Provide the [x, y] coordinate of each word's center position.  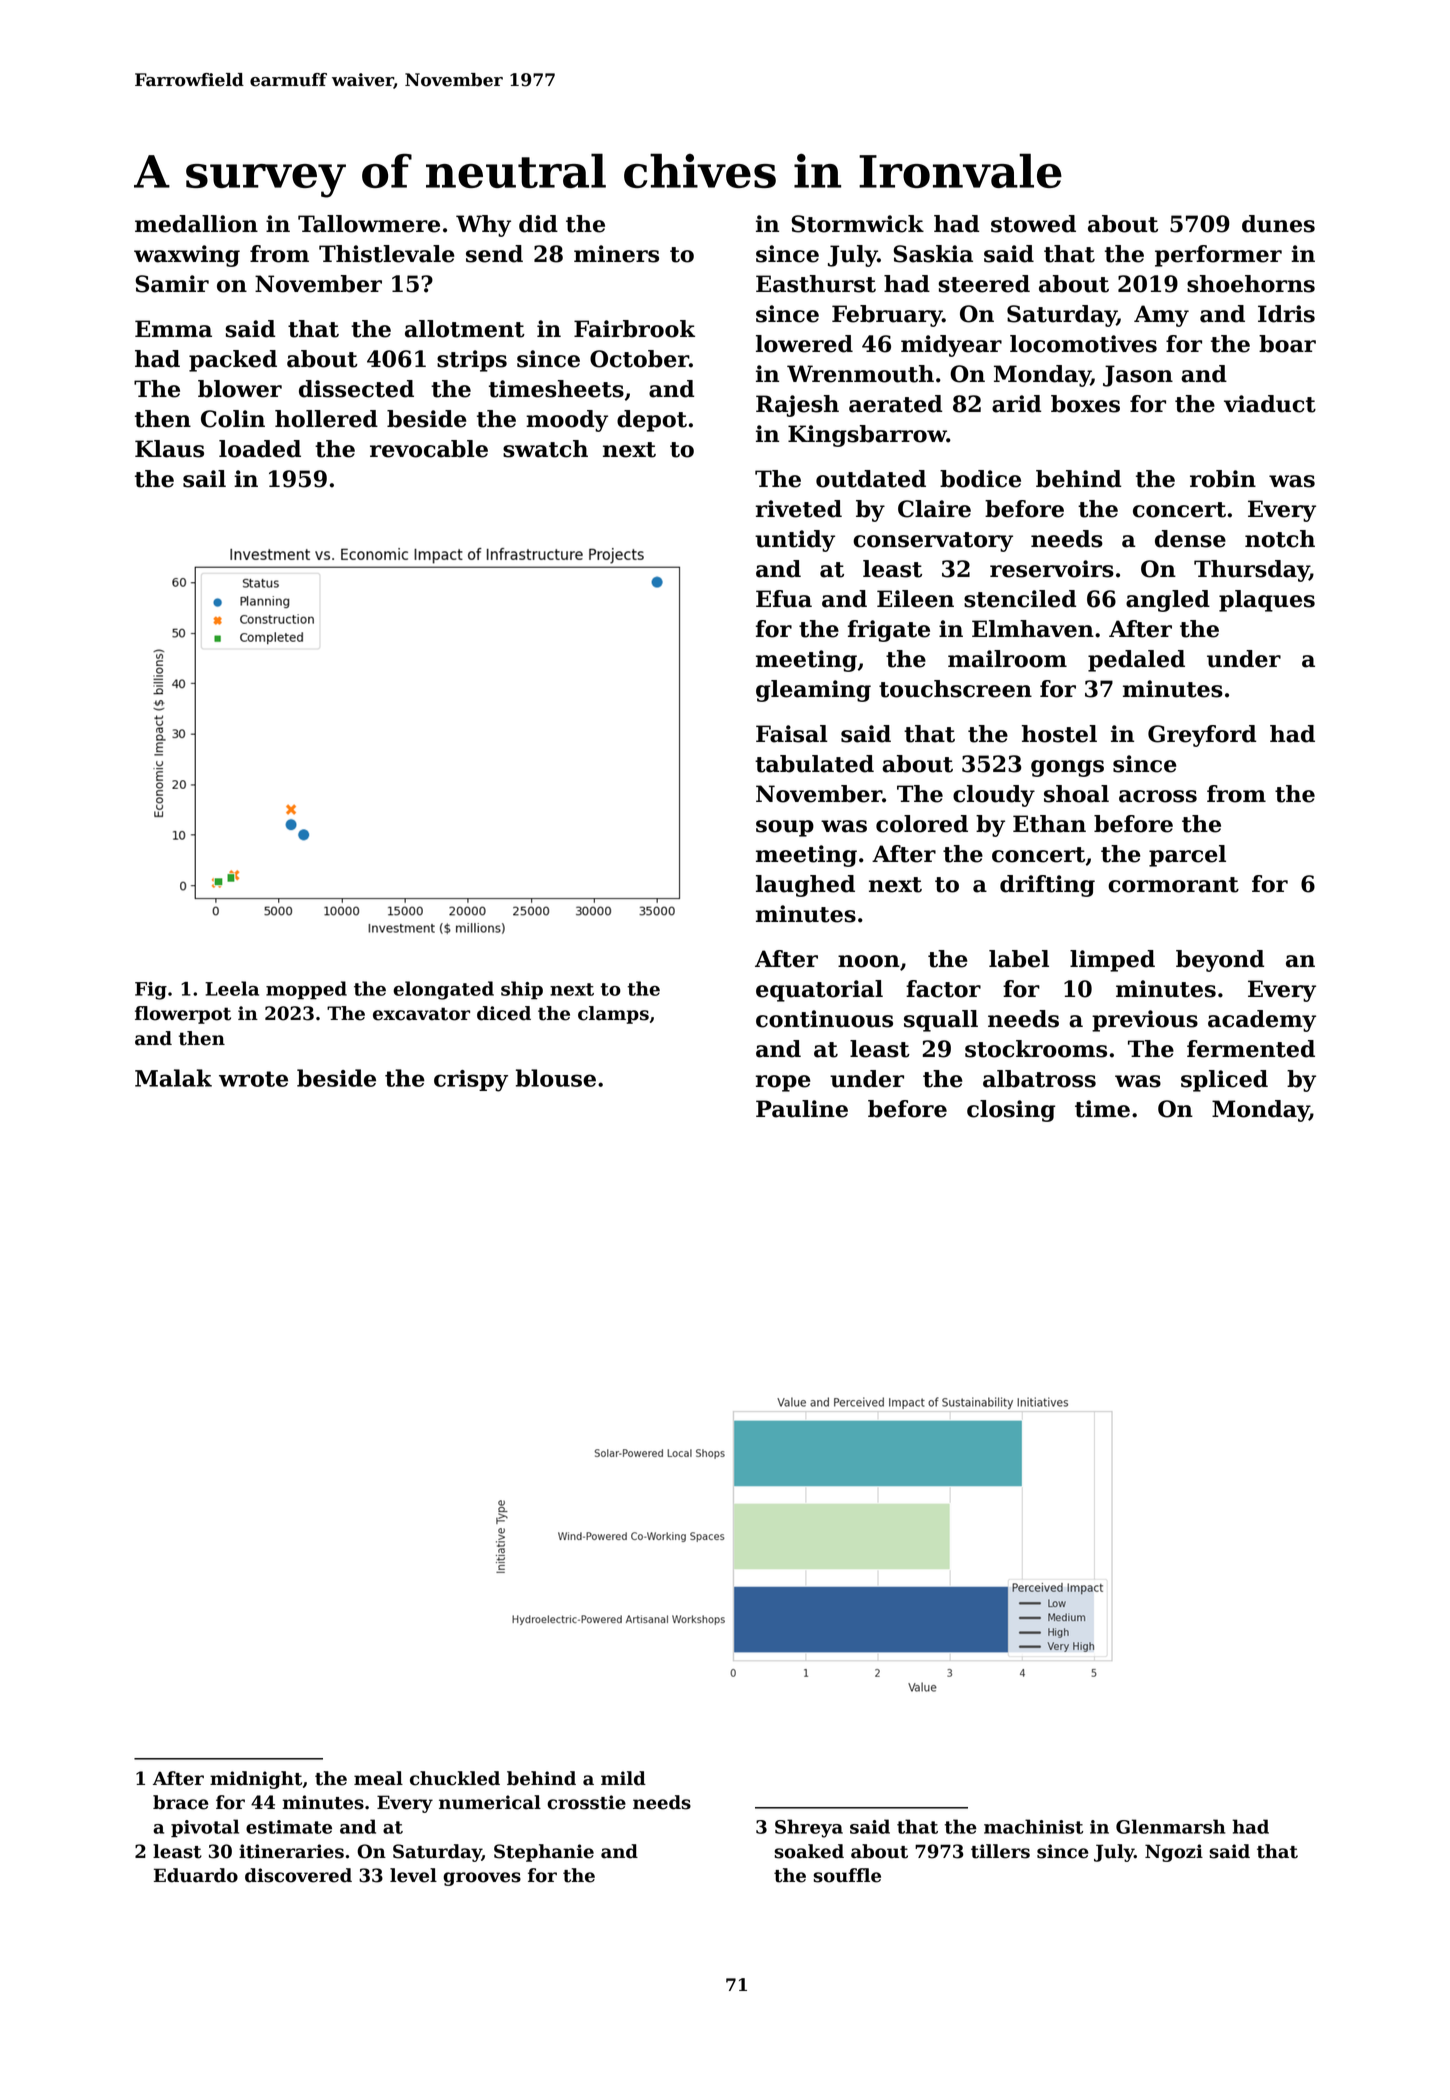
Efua [784, 599]
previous [1145, 1021]
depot [652, 421]
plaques [1267, 601]
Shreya [809, 1828]
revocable [429, 449]
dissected [356, 389]
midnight [256, 1780]
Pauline [802, 1109]
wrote [253, 1079]
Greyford [1202, 736]
